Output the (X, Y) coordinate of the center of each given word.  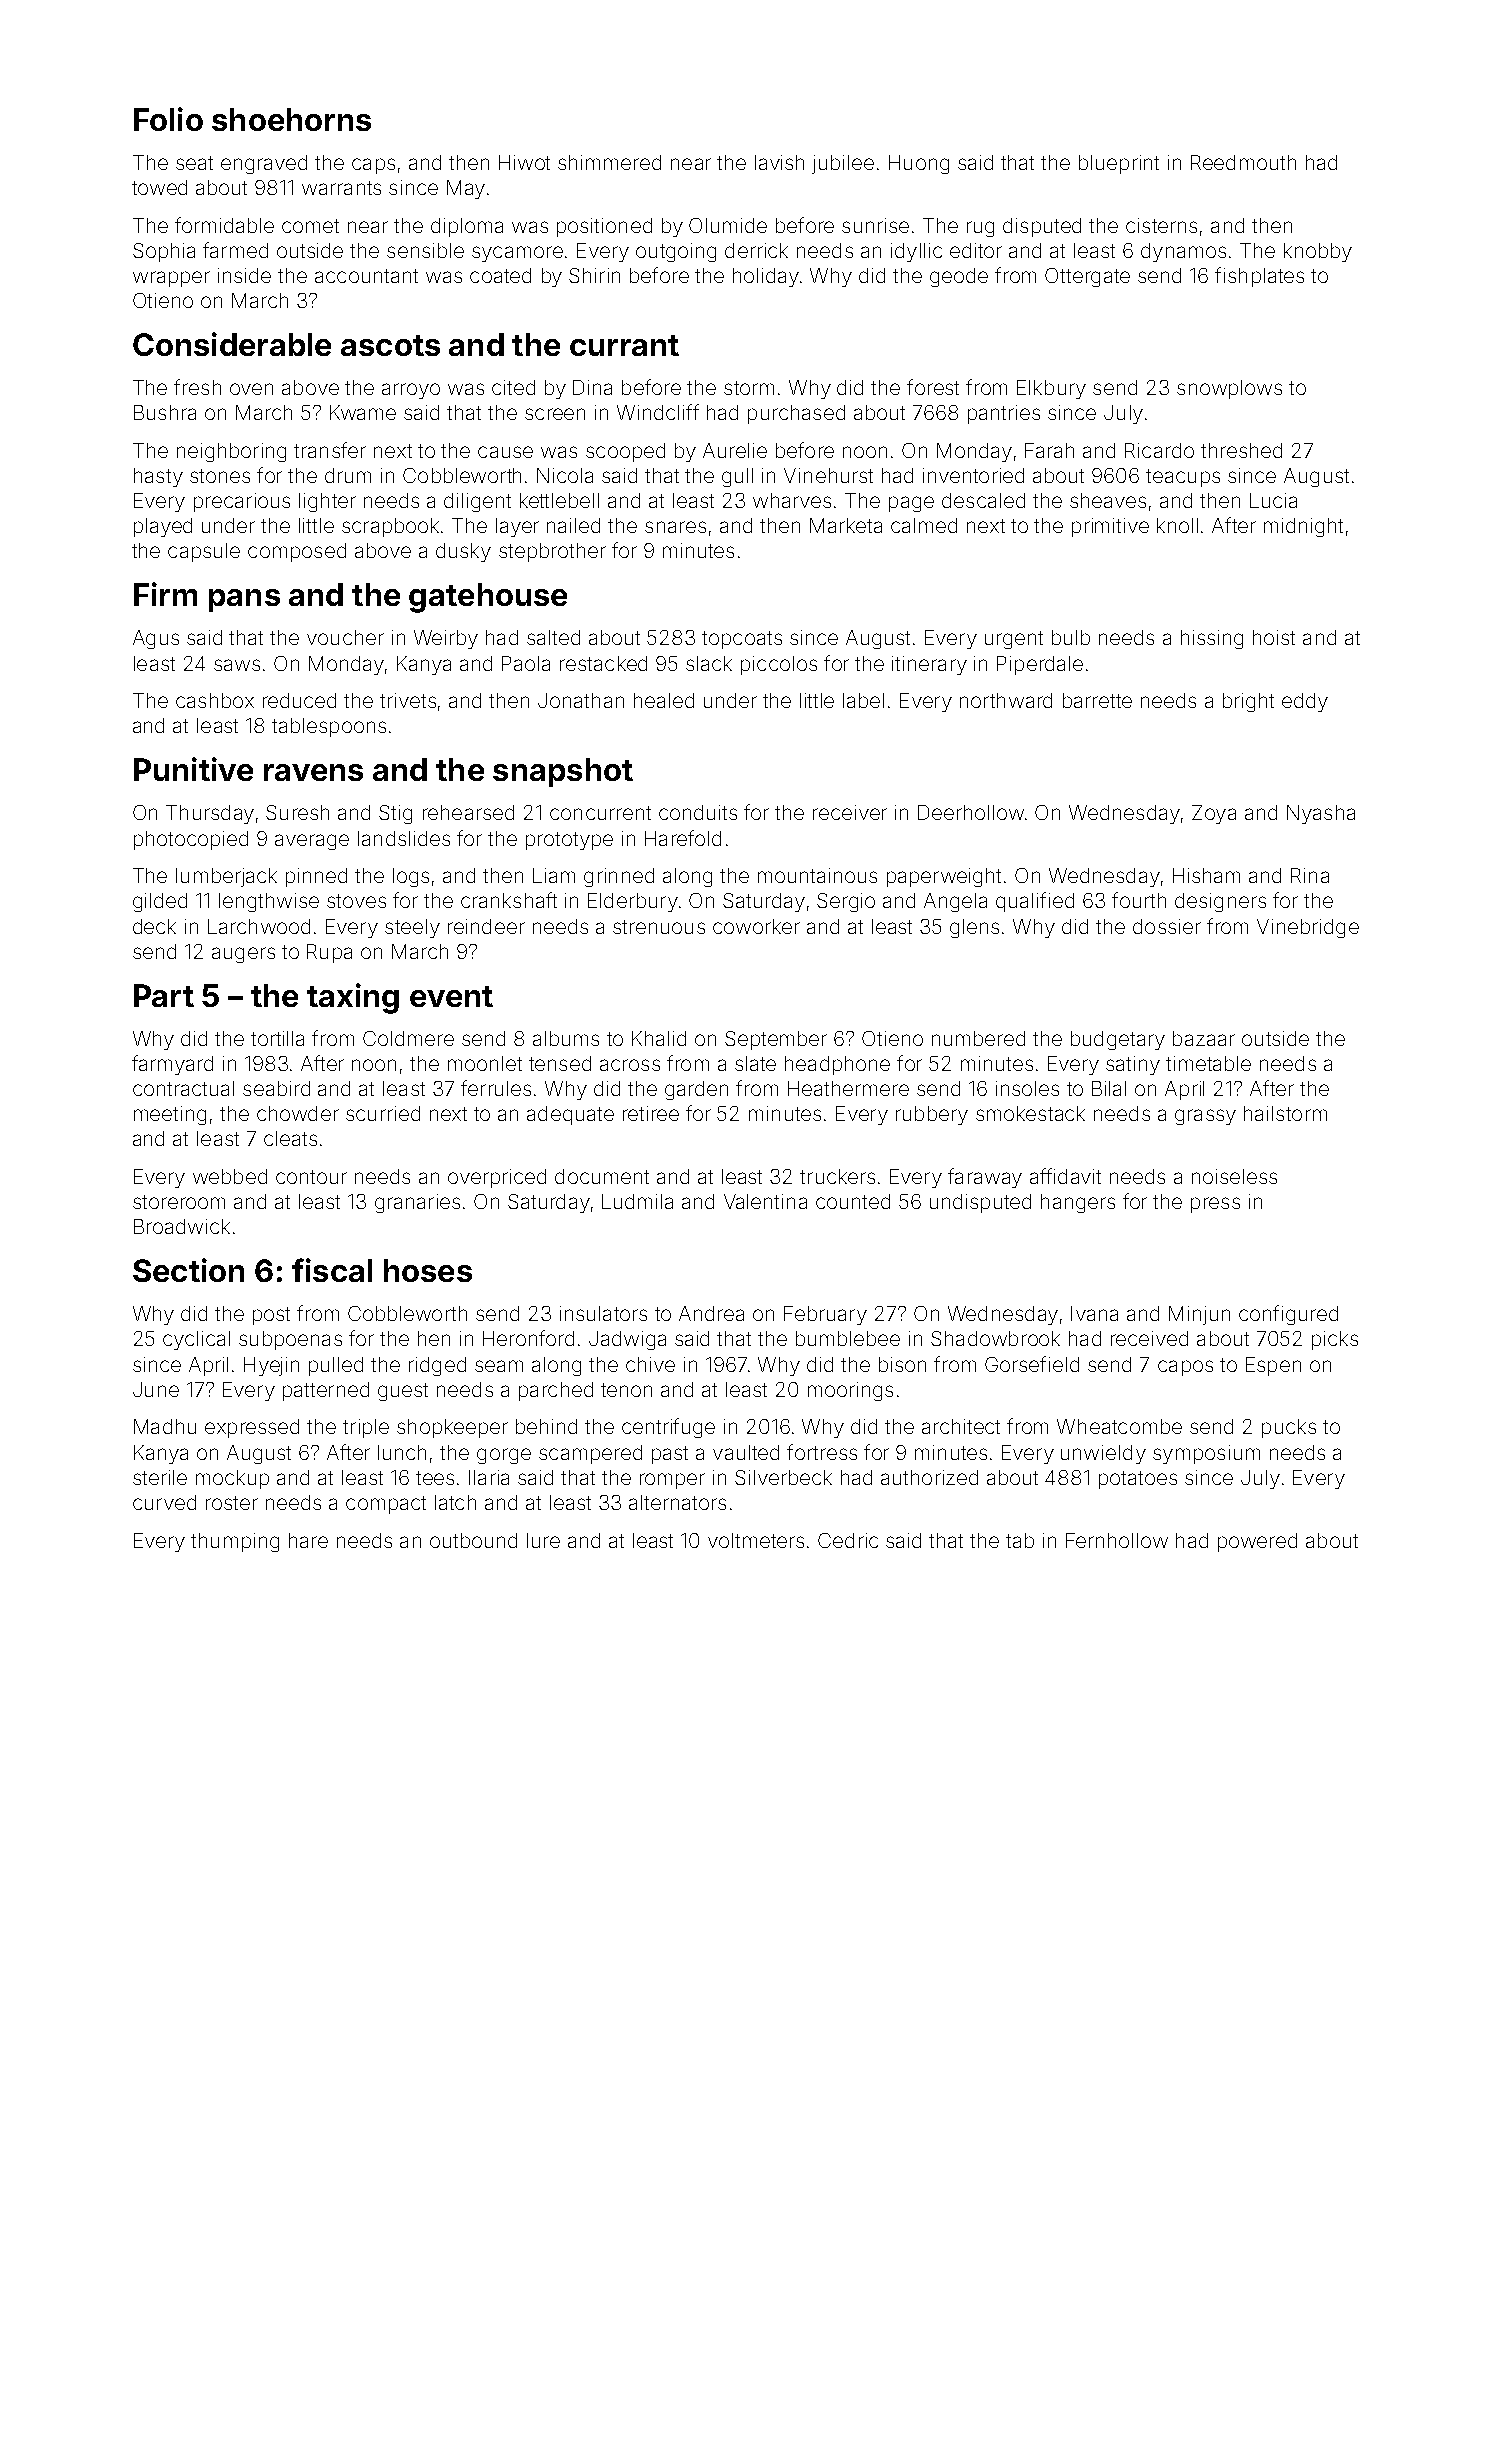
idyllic (916, 252)
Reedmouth (1243, 162)
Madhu (165, 1426)
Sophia (164, 252)
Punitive (193, 769)
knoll (1177, 525)
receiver (850, 812)
